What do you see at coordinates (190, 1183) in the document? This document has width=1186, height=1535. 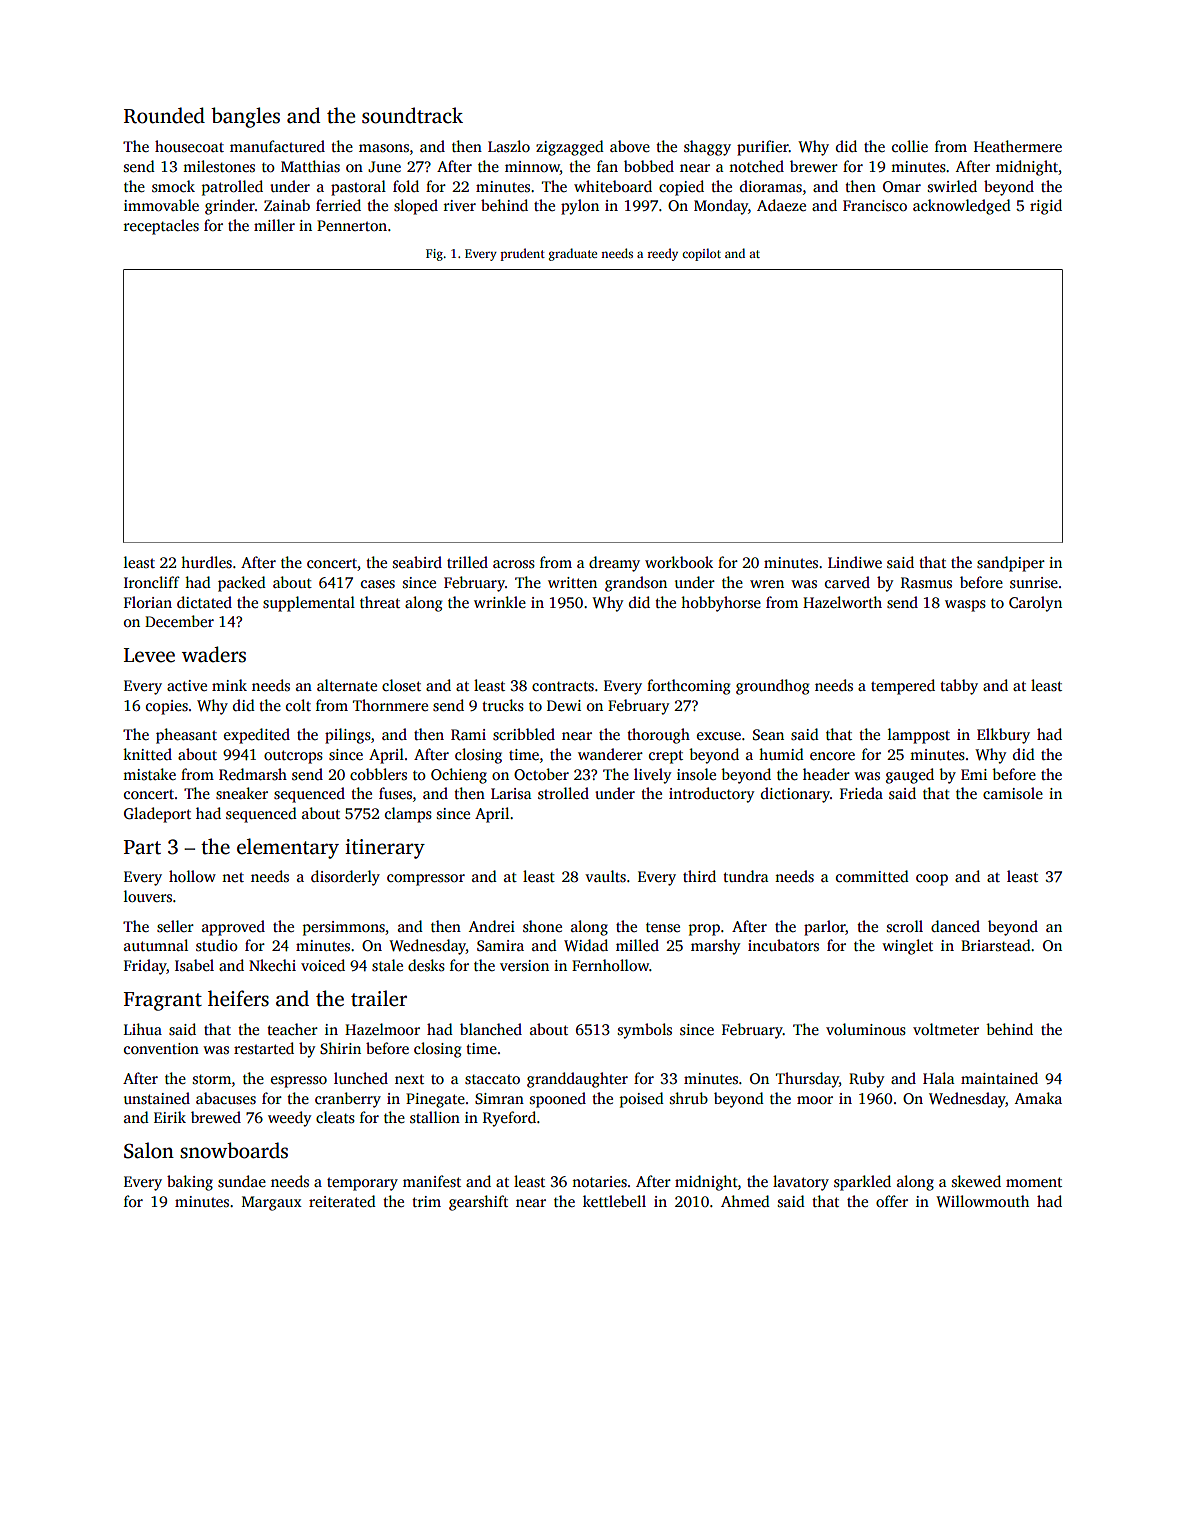 I see `baking` at bounding box center [190, 1183].
